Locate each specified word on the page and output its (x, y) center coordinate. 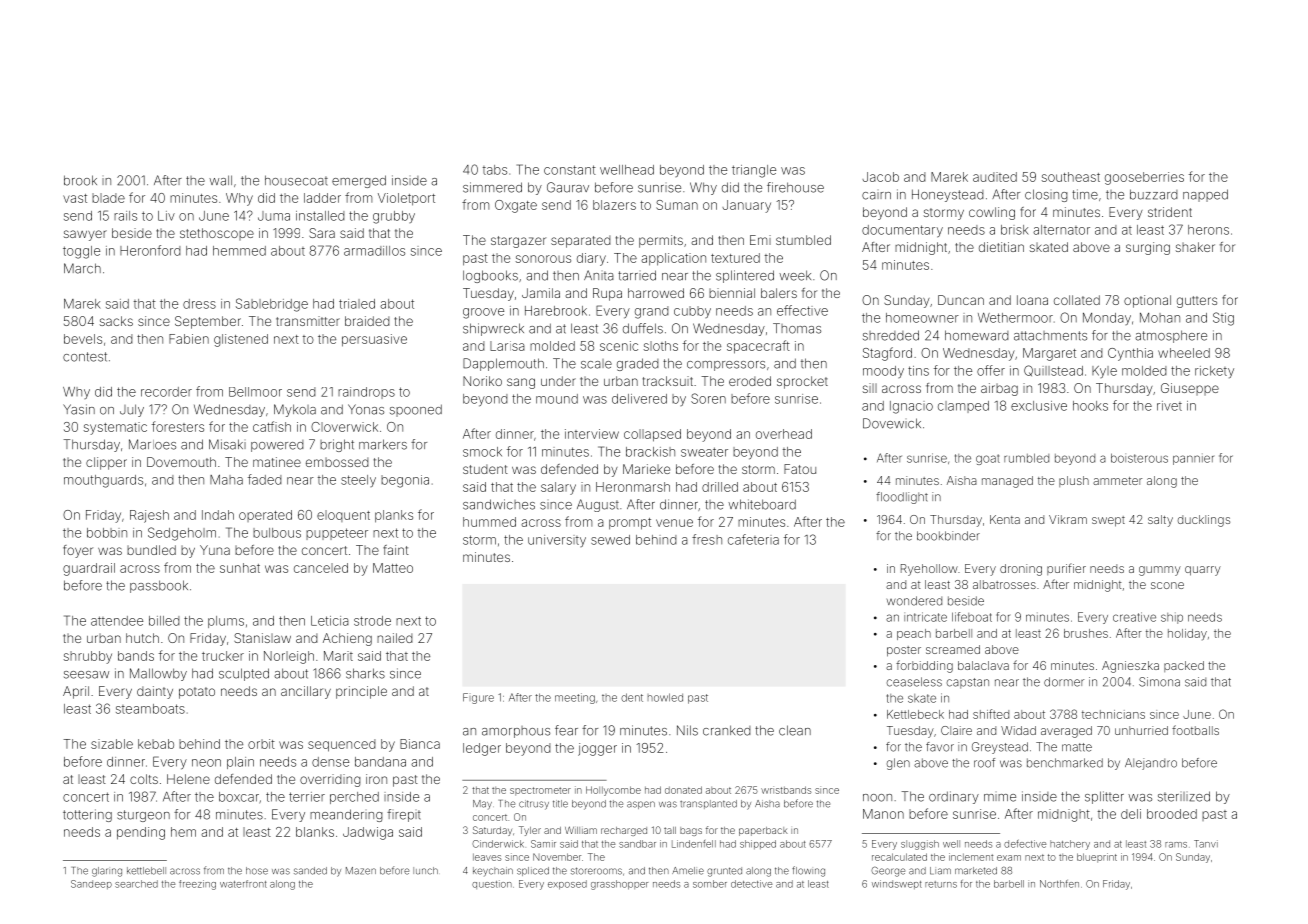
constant (570, 170)
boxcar (239, 797)
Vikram (1068, 519)
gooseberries (1144, 178)
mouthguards (103, 481)
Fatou (800, 469)
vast (75, 198)
